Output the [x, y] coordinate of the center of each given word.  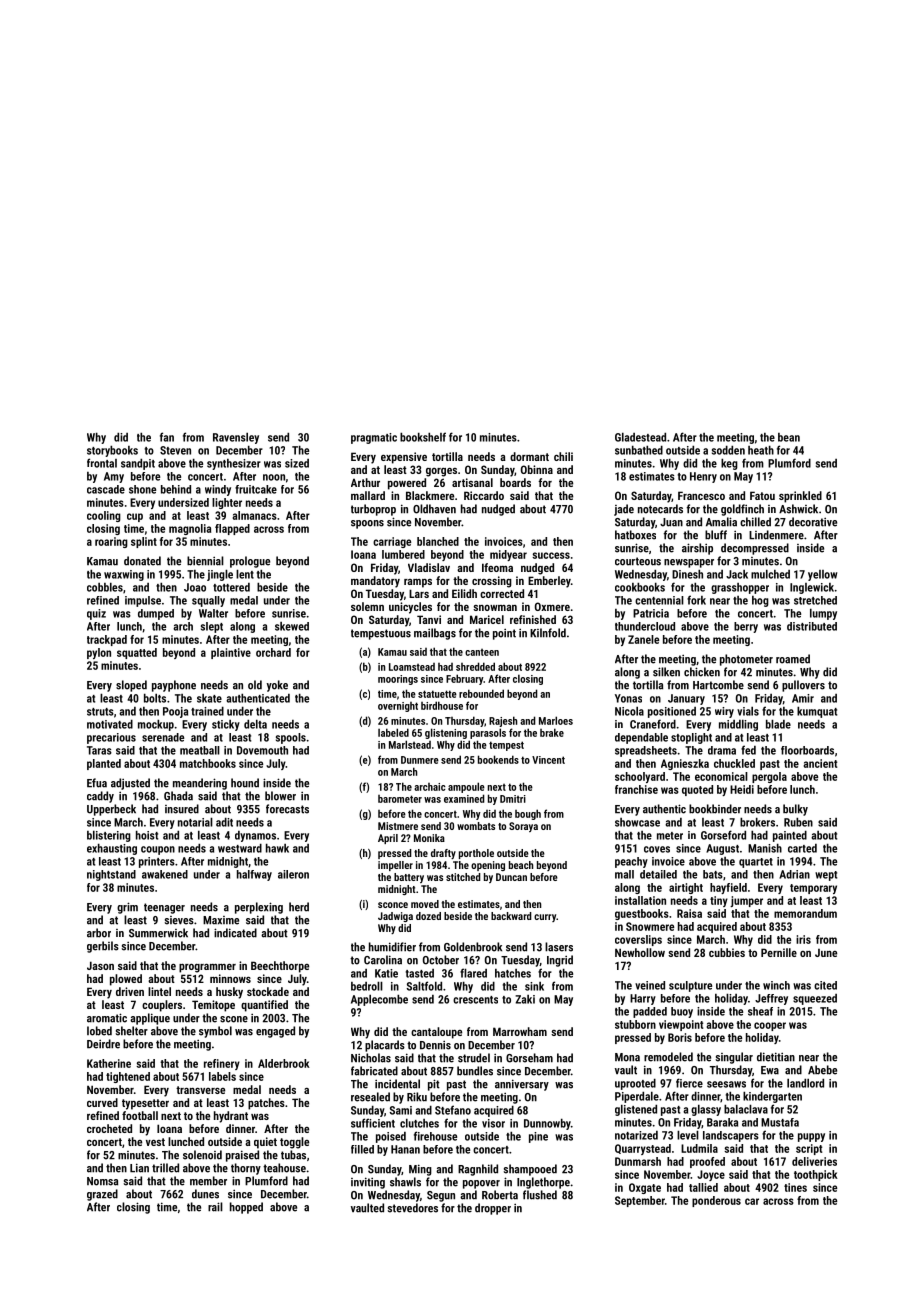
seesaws [726, 1084]
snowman [495, 608]
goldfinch [742, 510]
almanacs [255, 515]
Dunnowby [547, 1124]
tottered [231, 587]
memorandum [805, 913]
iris [803, 939]
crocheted [109, 1128]
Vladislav [429, 567]
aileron [293, 874]
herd [299, 907]
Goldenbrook [473, 947]
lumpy [823, 614]
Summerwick [158, 933]
